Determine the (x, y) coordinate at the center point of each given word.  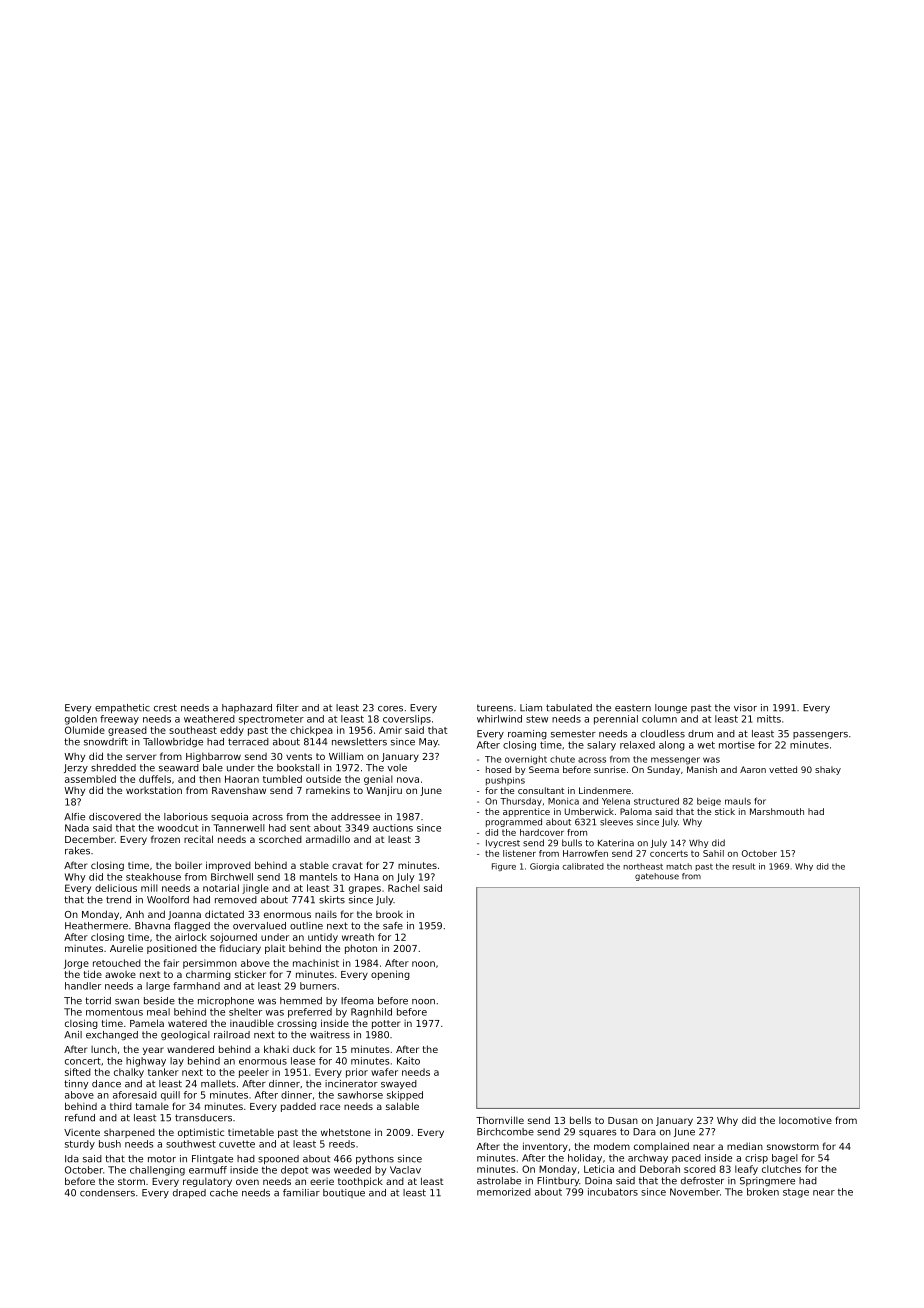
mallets (218, 1084)
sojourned (233, 938)
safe (393, 926)
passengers (820, 735)
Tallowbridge (173, 742)
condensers (107, 1193)
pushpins (505, 781)
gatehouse (657, 877)
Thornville (500, 1120)
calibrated (583, 866)
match (679, 866)
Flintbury (558, 1181)
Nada (77, 828)
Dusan (623, 1120)
